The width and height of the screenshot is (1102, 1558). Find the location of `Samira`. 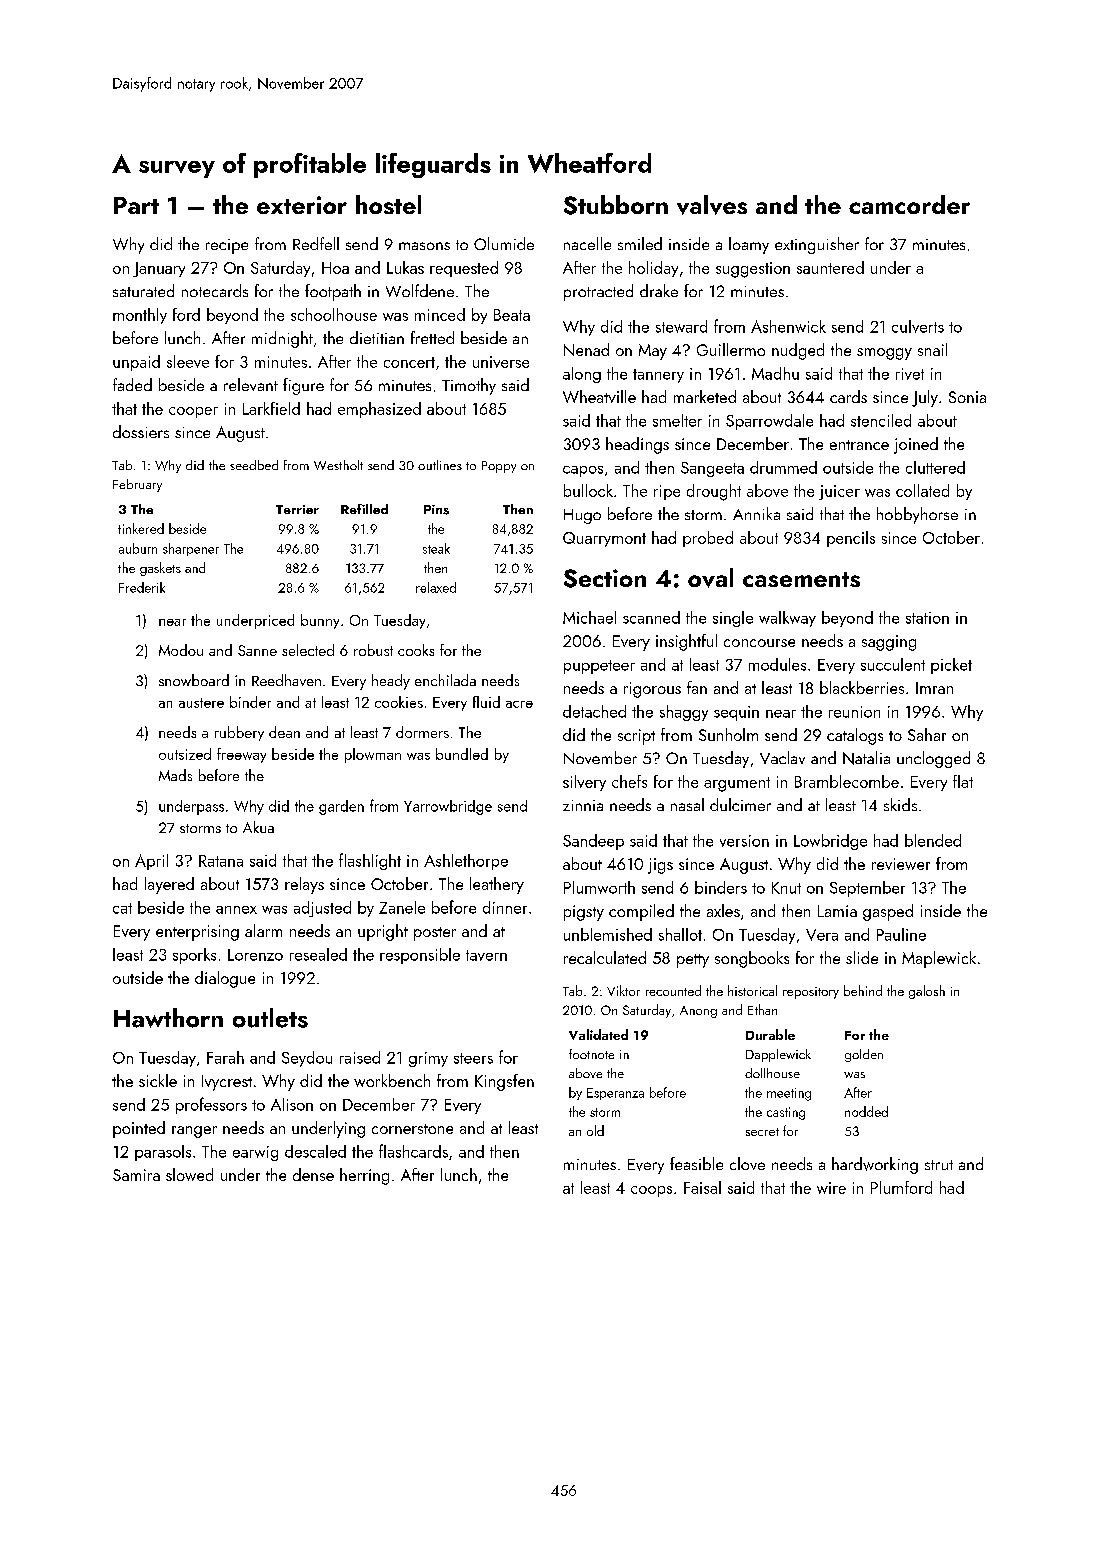

Samira is located at coordinates (136, 1175).
